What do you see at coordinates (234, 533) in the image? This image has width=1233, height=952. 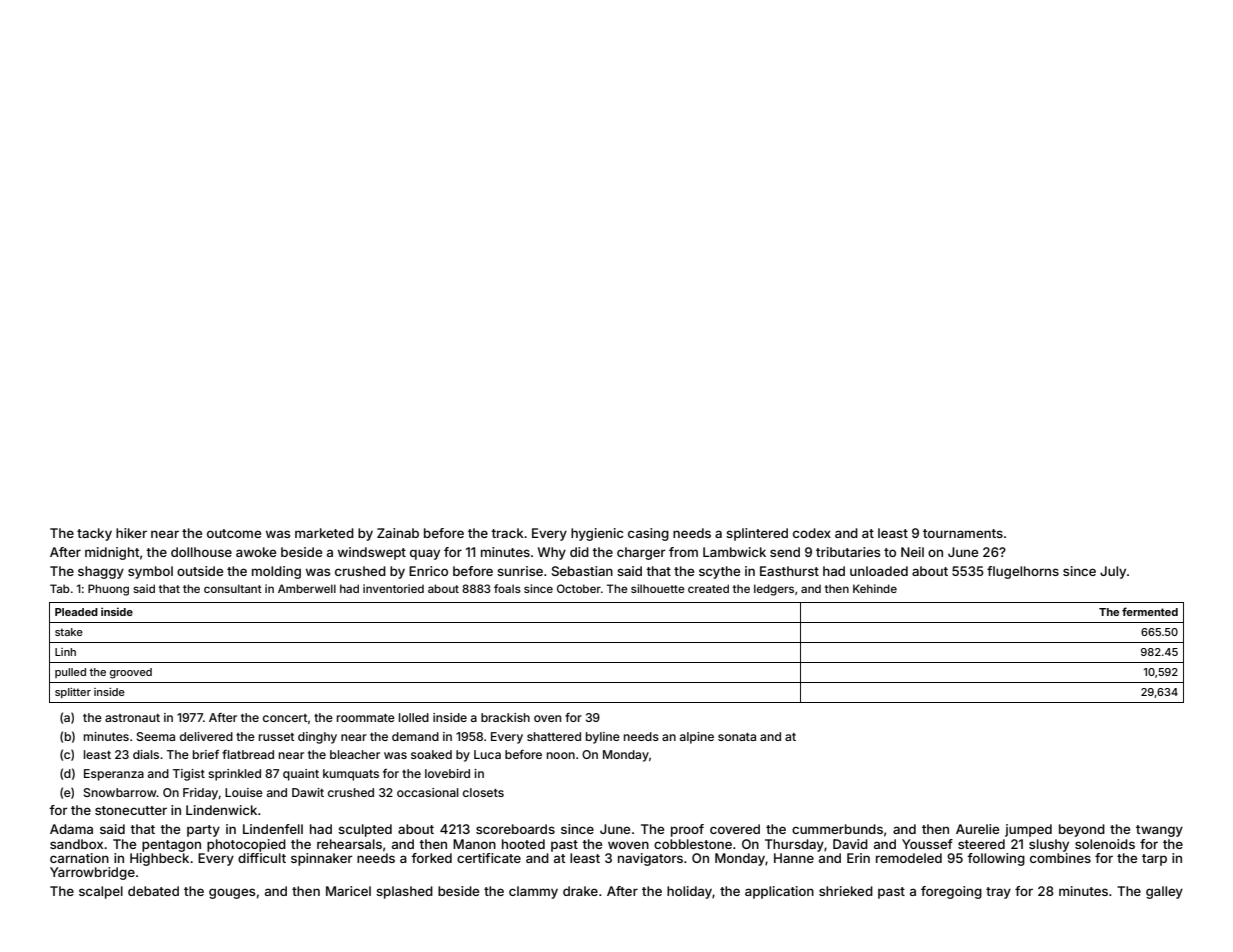 I see `outcome` at bounding box center [234, 533].
